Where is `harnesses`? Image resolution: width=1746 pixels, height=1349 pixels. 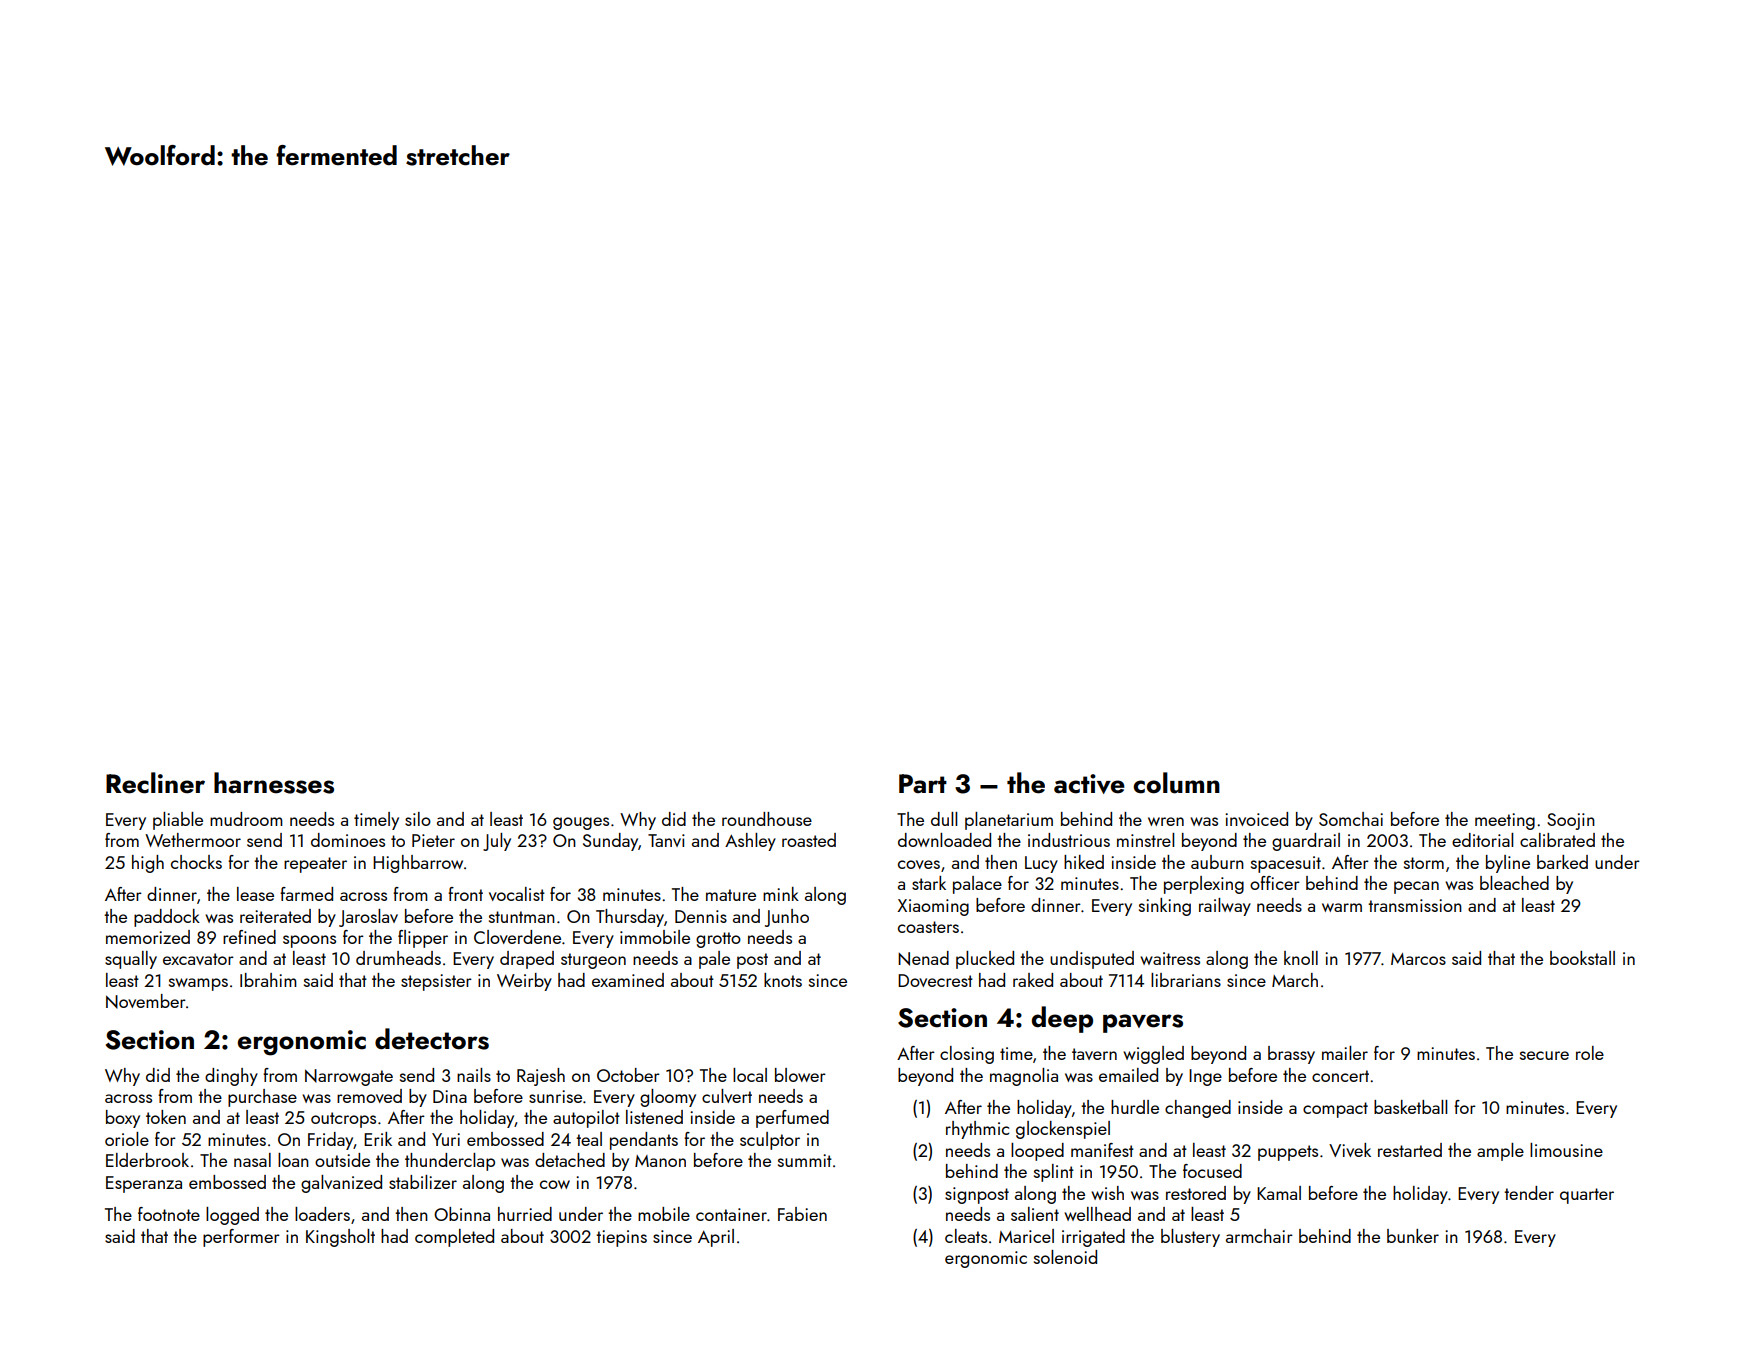
harnesses is located at coordinates (274, 783).
